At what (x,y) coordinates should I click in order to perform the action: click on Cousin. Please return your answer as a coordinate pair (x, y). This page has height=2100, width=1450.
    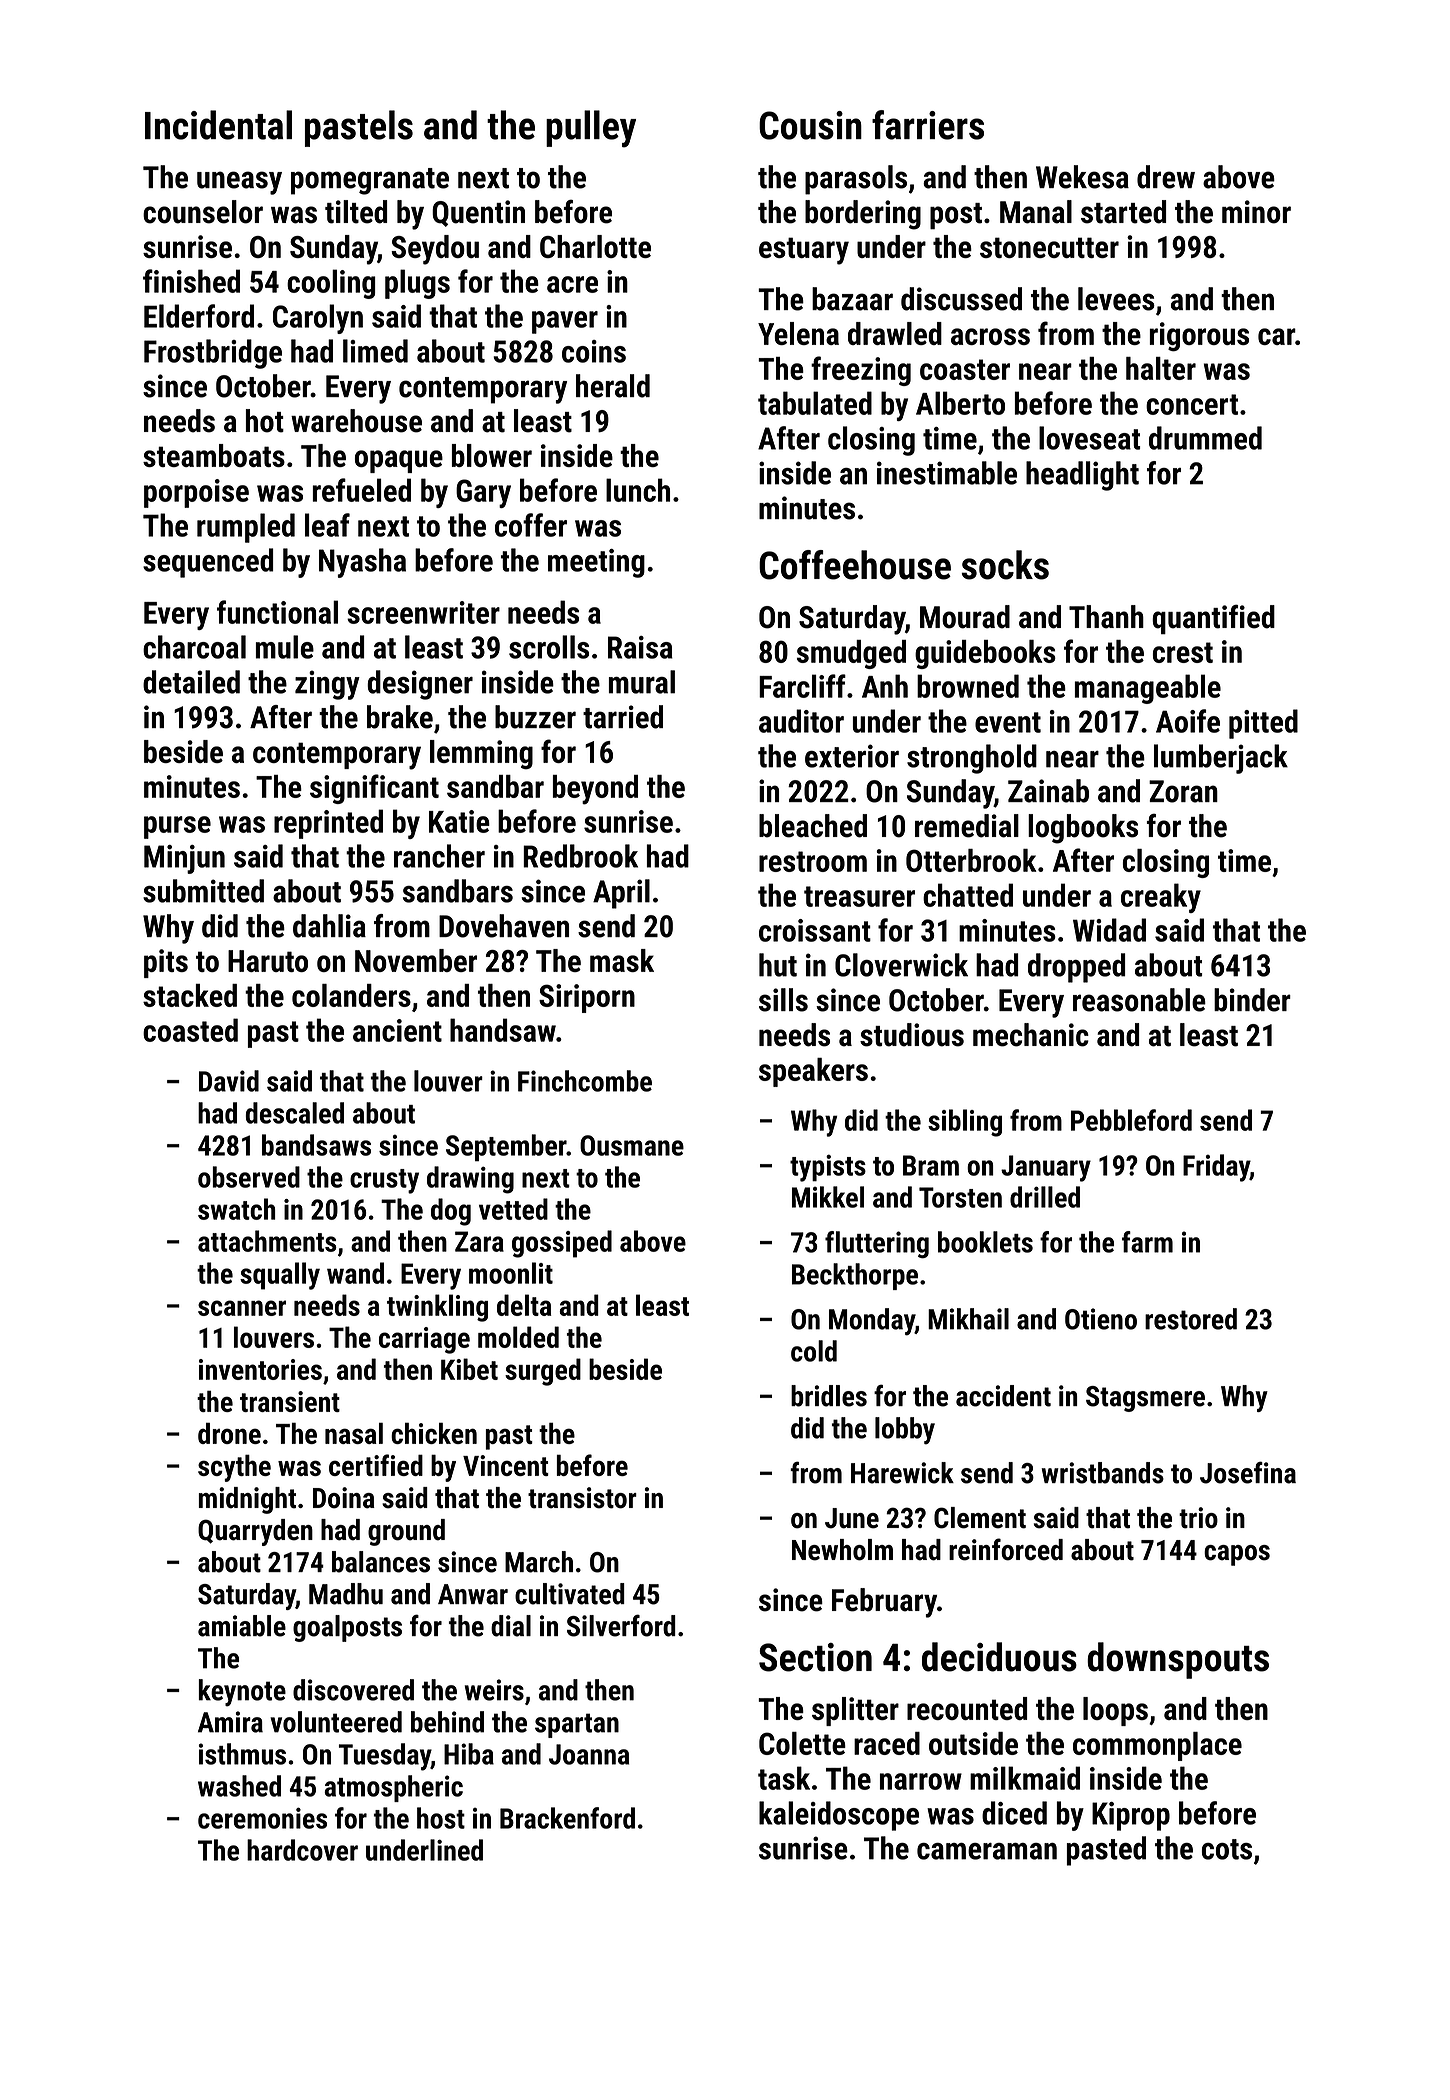
    Looking at the image, I should click on (810, 125).
